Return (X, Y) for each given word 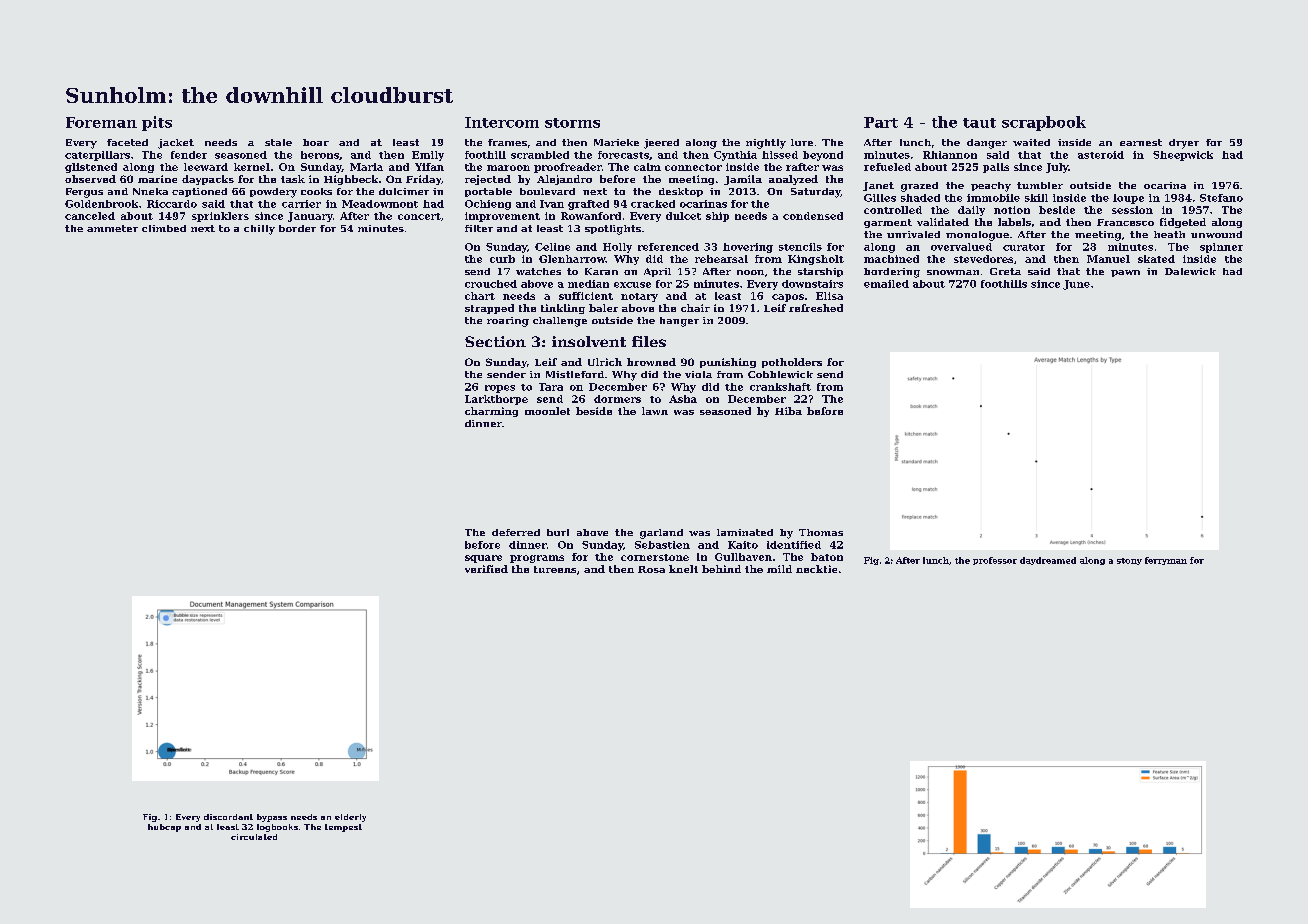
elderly (350, 818)
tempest (343, 828)
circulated (254, 837)
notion (1012, 210)
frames (507, 142)
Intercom (502, 122)
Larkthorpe (496, 400)
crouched (491, 284)
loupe (1128, 199)
